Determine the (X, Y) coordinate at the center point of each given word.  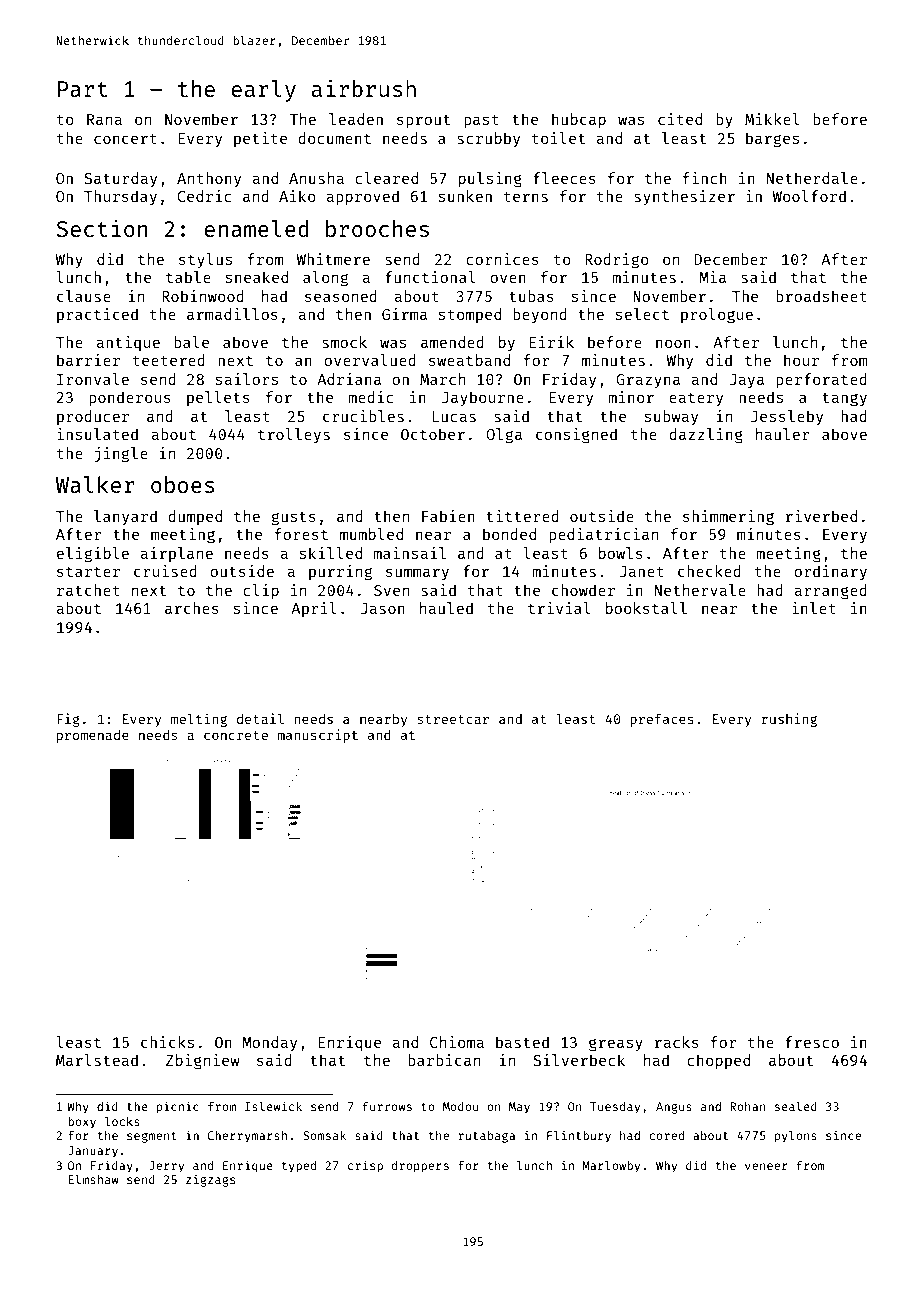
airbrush (364, 88)
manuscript (317, 736)
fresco (812, 1042)
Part (83, 89)
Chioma (457, 1042)
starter (88, 572)
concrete (236, 735)
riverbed (821, 516)
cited (680, 119)
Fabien (448, 516)
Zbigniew (203, 1062)
